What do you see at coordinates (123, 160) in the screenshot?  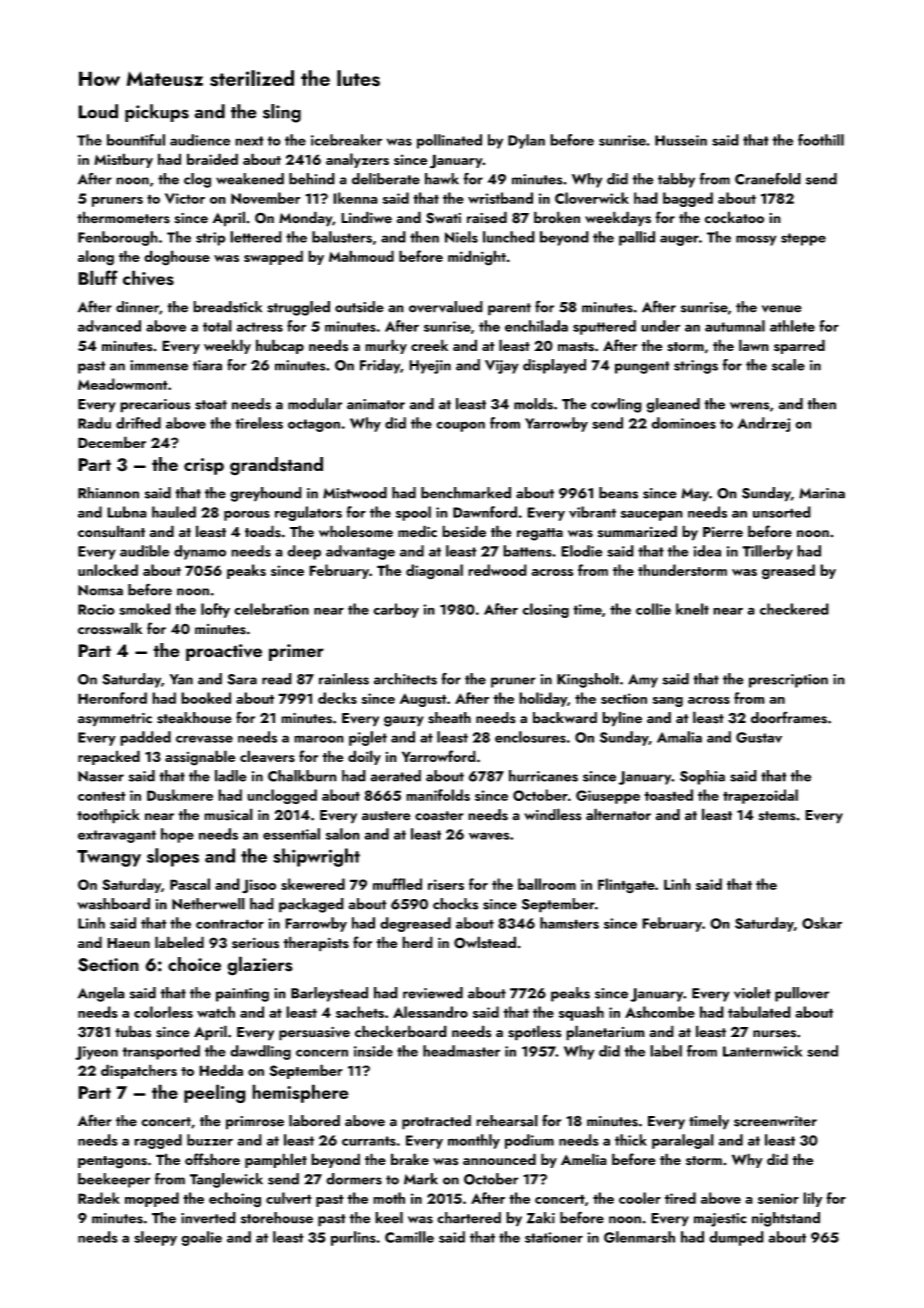 I see `Mistbury` at bounding box center [123, 160].
